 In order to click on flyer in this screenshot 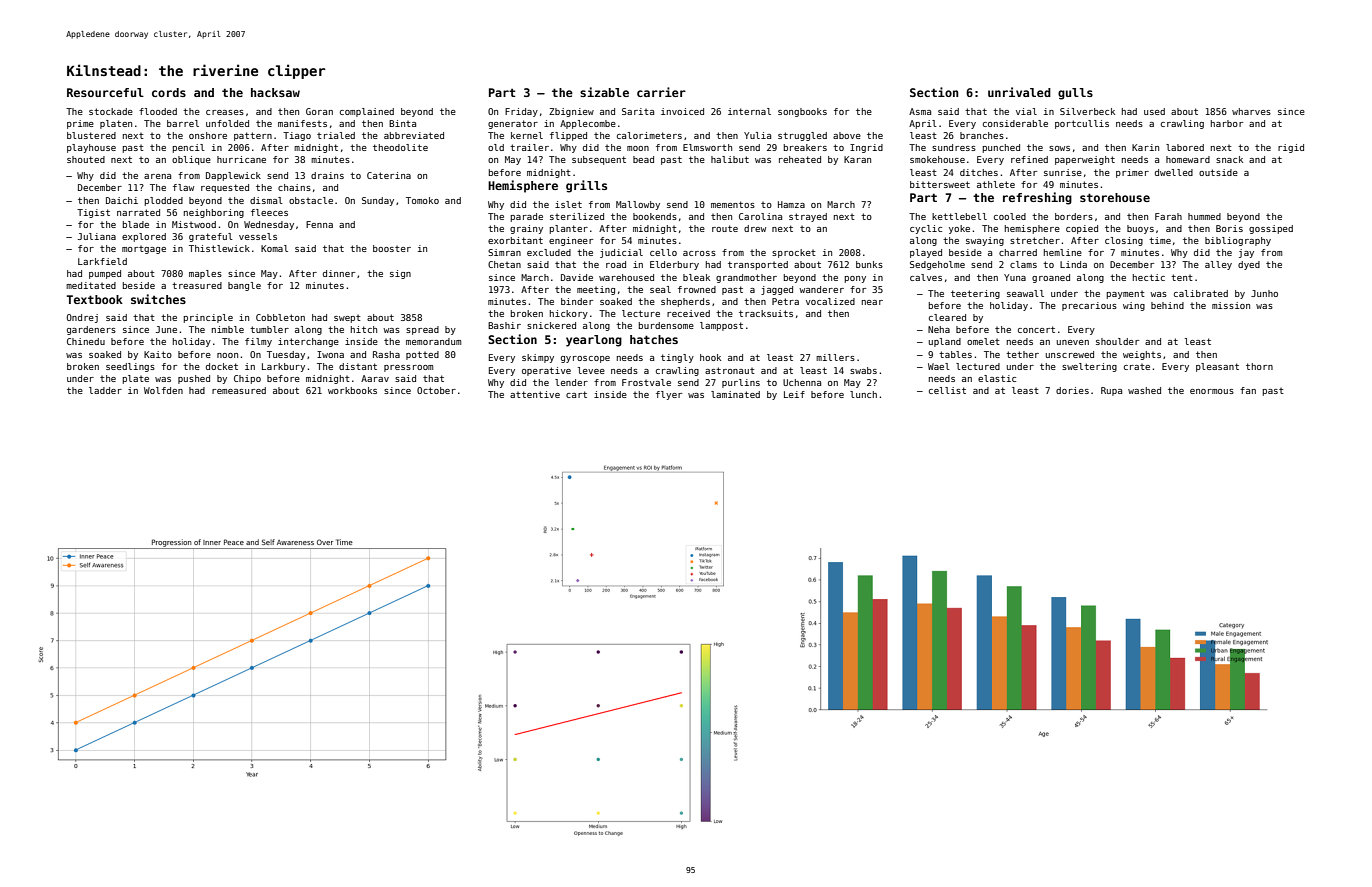, I will do `click(669, 395)`.
